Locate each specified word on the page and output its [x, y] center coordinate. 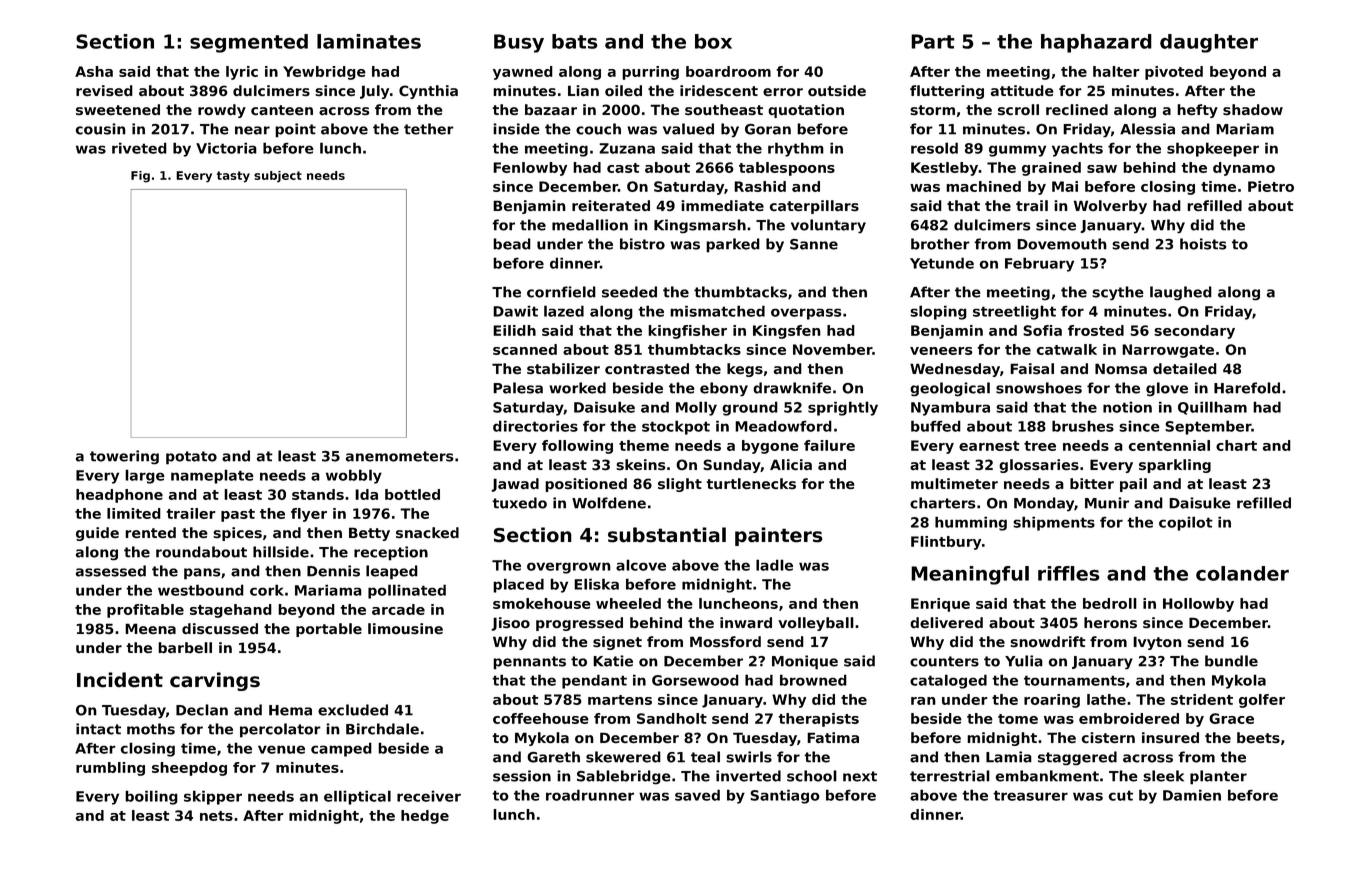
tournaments [1074, 680]
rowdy [222, 111]
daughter [1209, 43]
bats [575, 41]
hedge [425, 817]
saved [697, 795]
